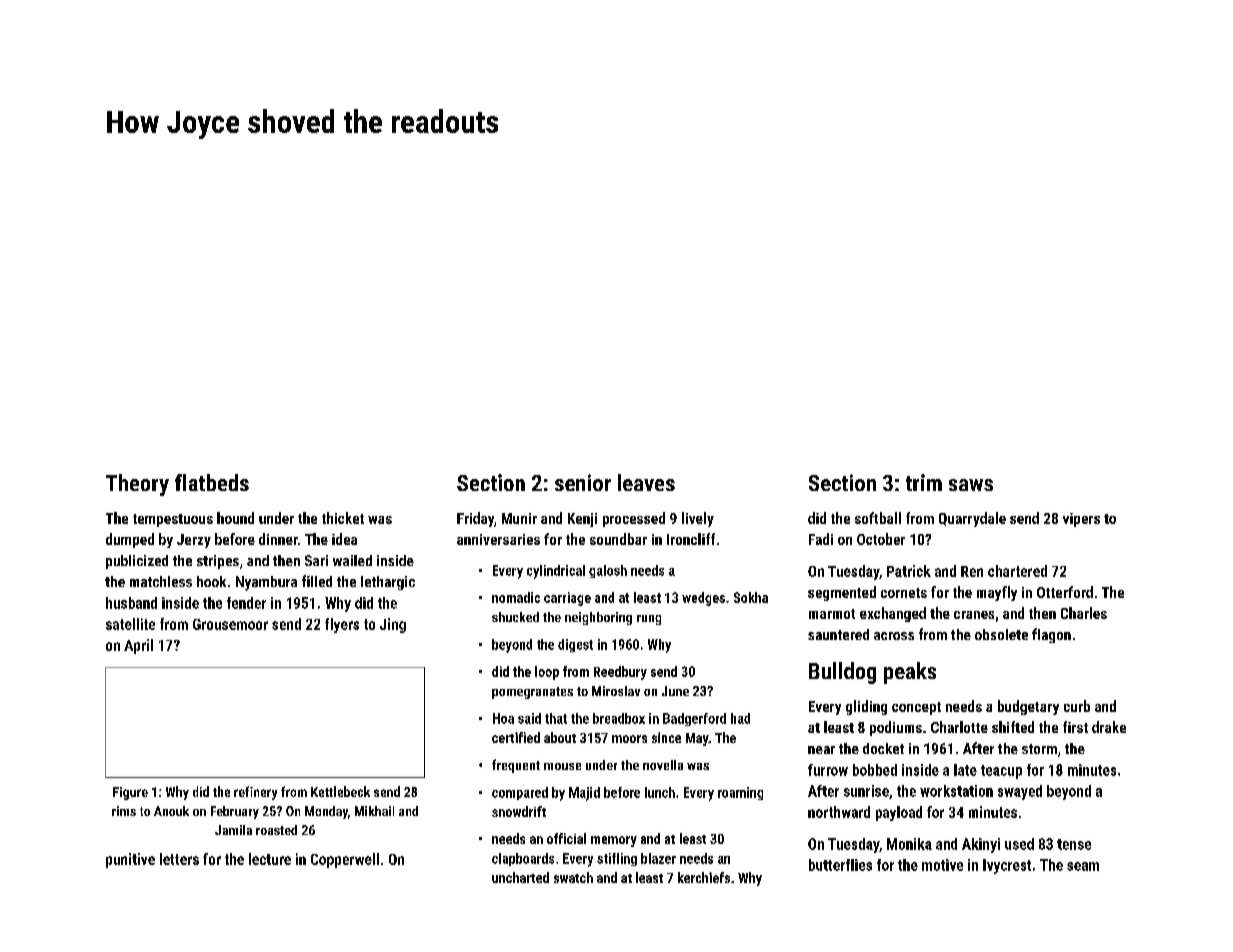 This screenshot has height=952, width=1233. I want to click on Theory, so click(137, 485).
